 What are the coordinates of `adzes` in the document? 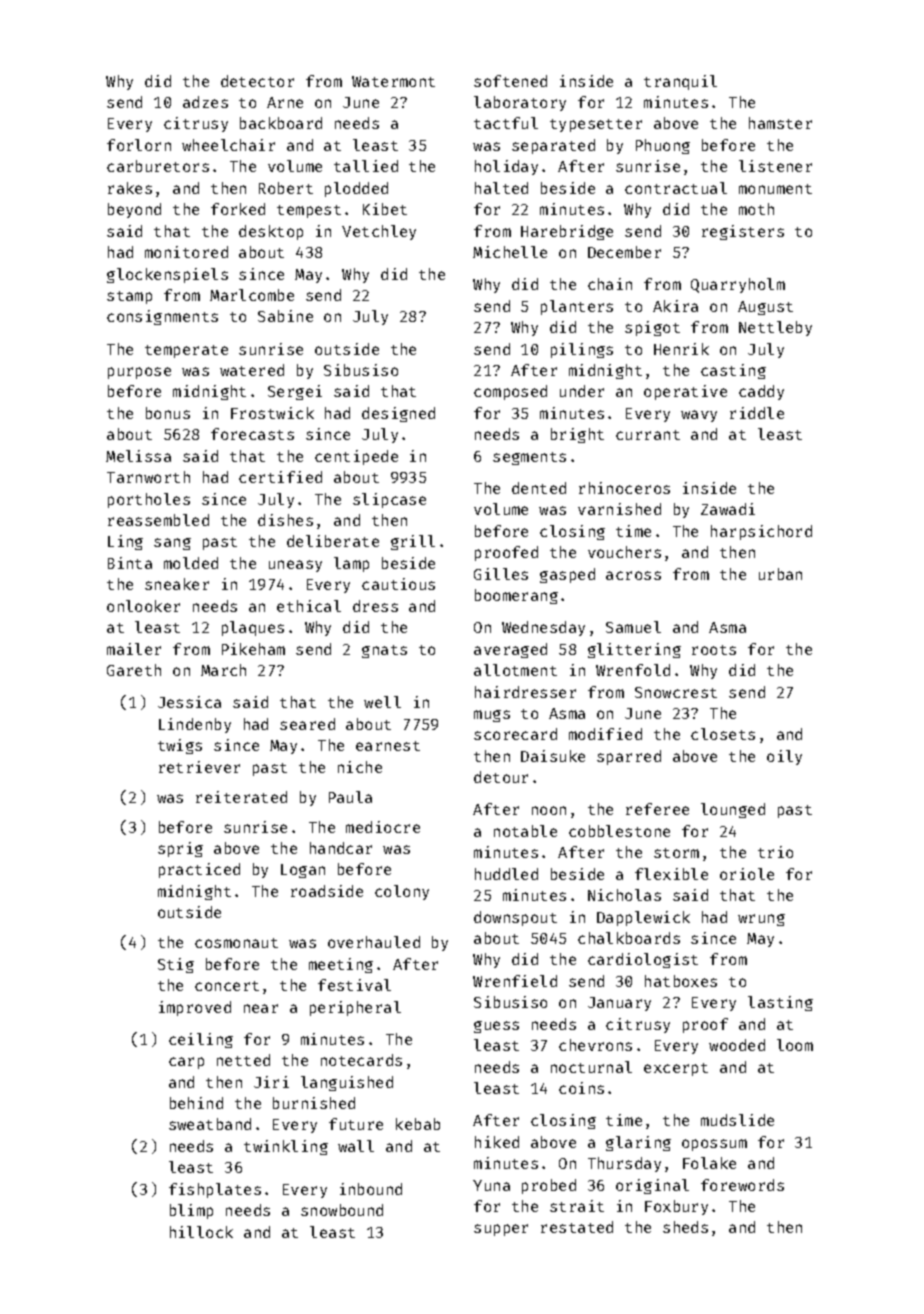 It's located at (205, 102).
